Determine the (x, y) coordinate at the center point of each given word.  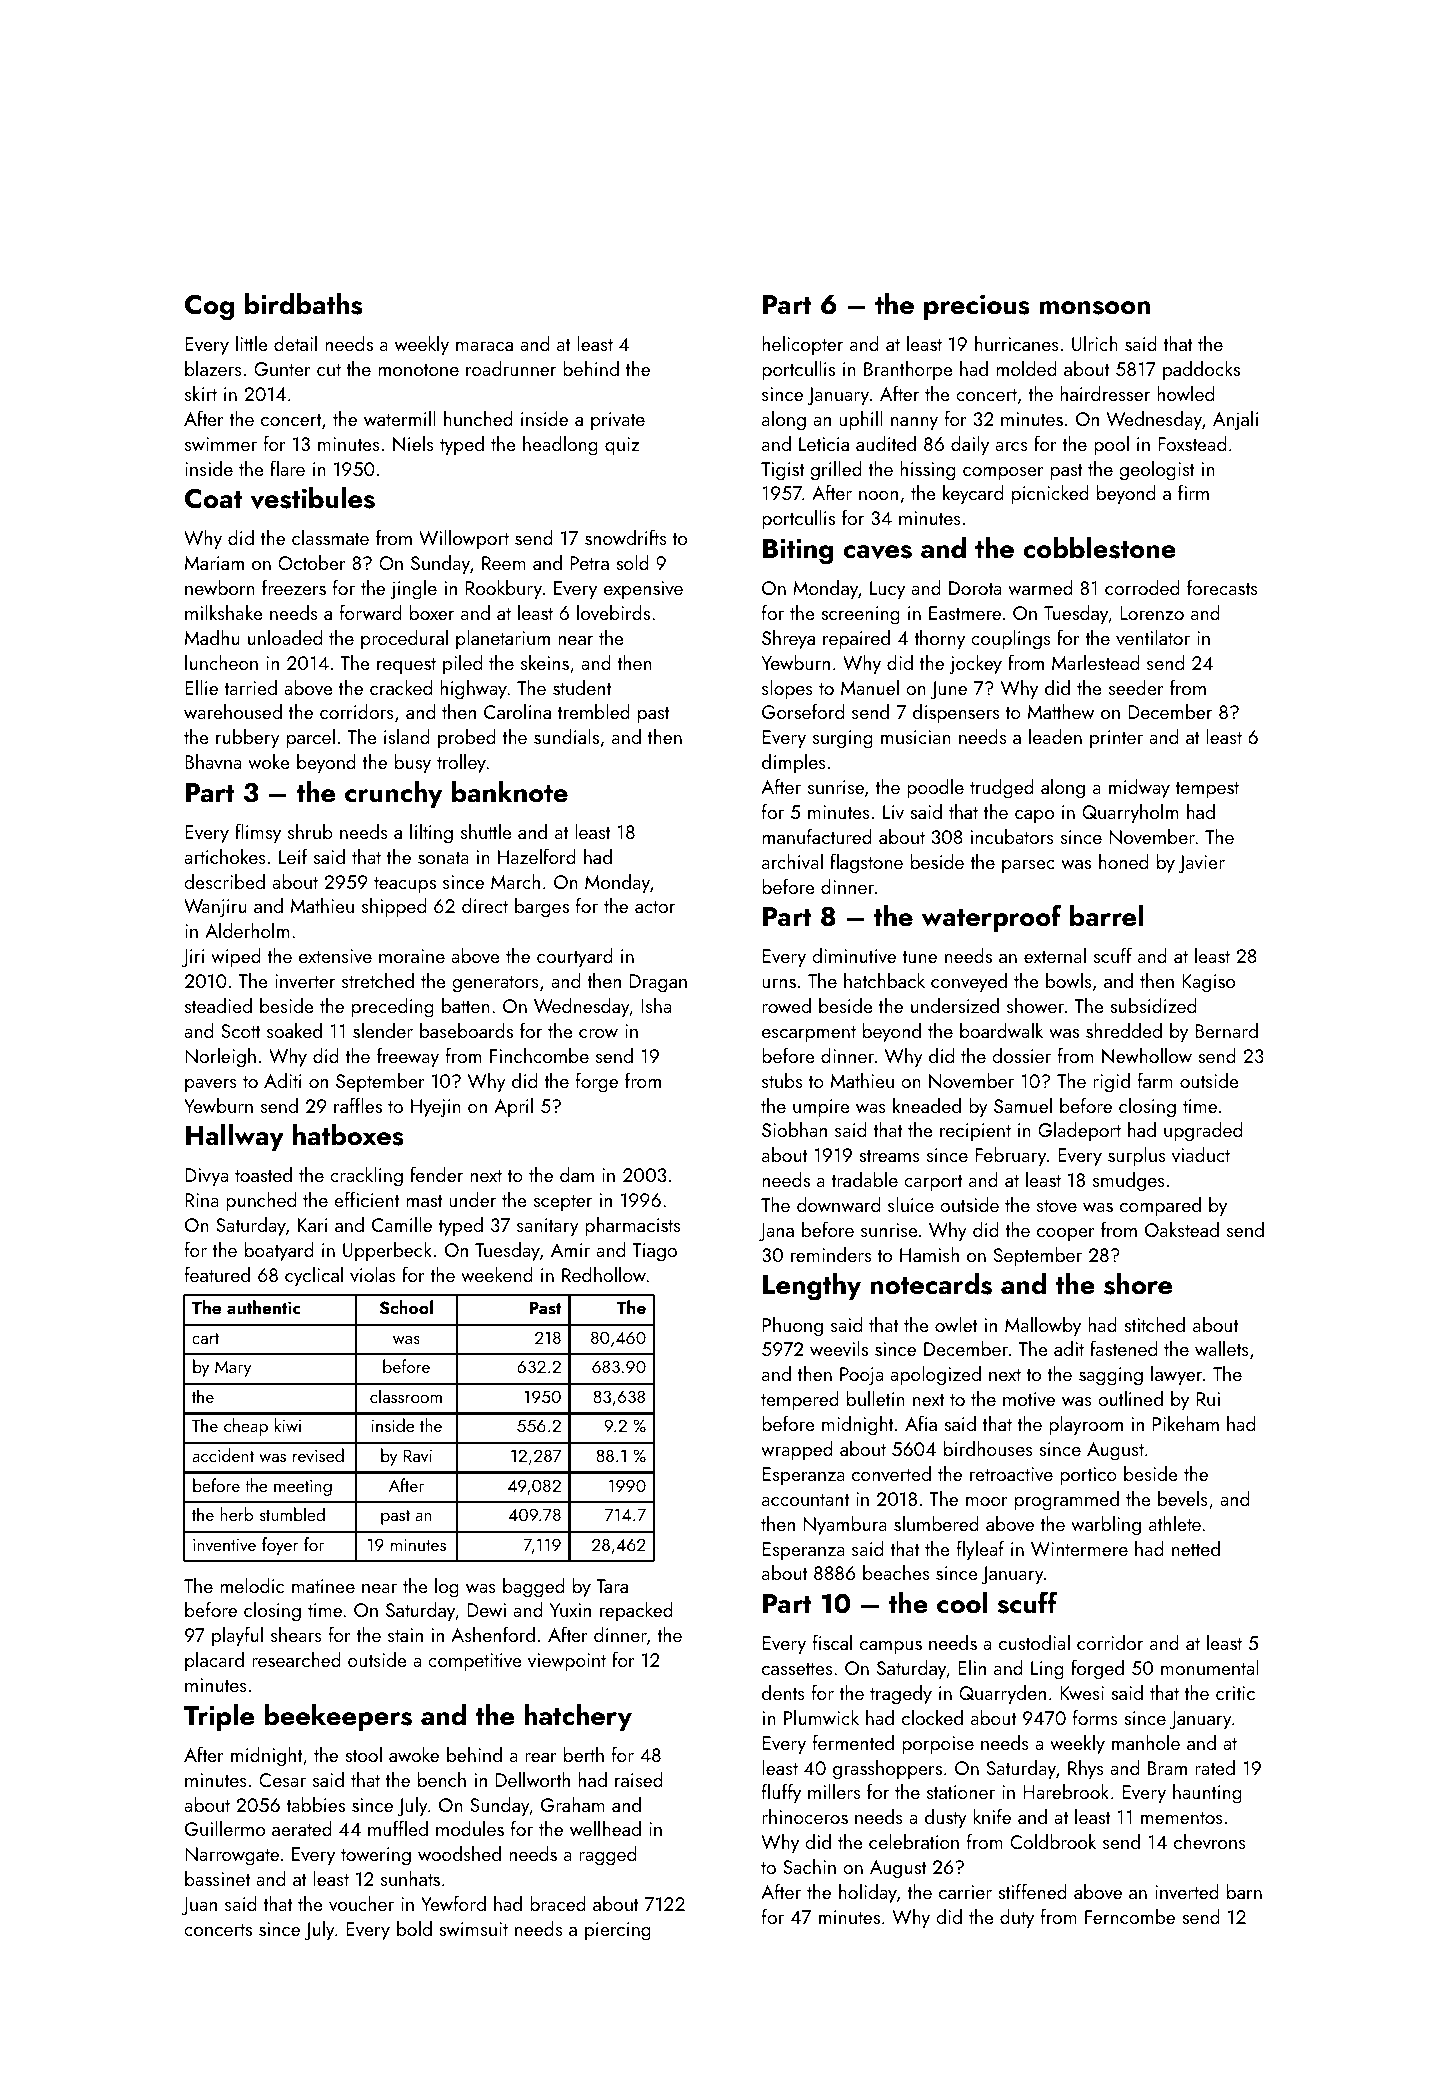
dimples (794, 764)
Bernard (1227, 1030)
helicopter (802, 346)
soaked (294, 1030)
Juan (199, 1906)
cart (205, 1338)
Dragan (658, 983)
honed (1123, 861)
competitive (475, 1662)
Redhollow (604, 1274)
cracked (401, 687)
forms (1095, 1717)
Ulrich (1095, 343)
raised (639, 1779)
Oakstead (1182, 1229)
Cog (209, 307)
